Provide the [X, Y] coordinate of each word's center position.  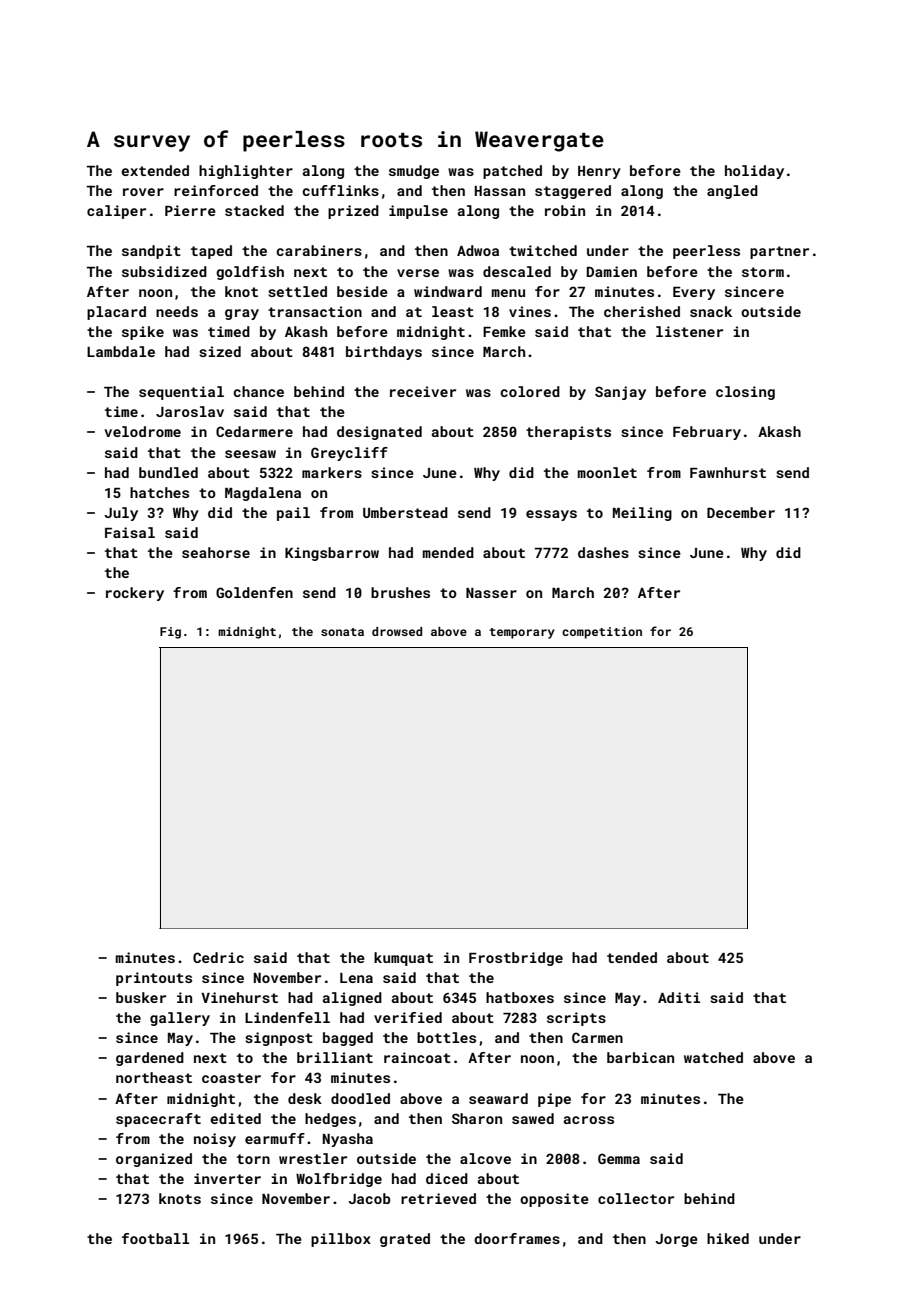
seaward [498, 1098]
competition [602, 633]
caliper [116, 212]
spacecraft [158, 1120]
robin [565, 210]
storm [763, 272]
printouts [154, 979]
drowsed [397, 631]
